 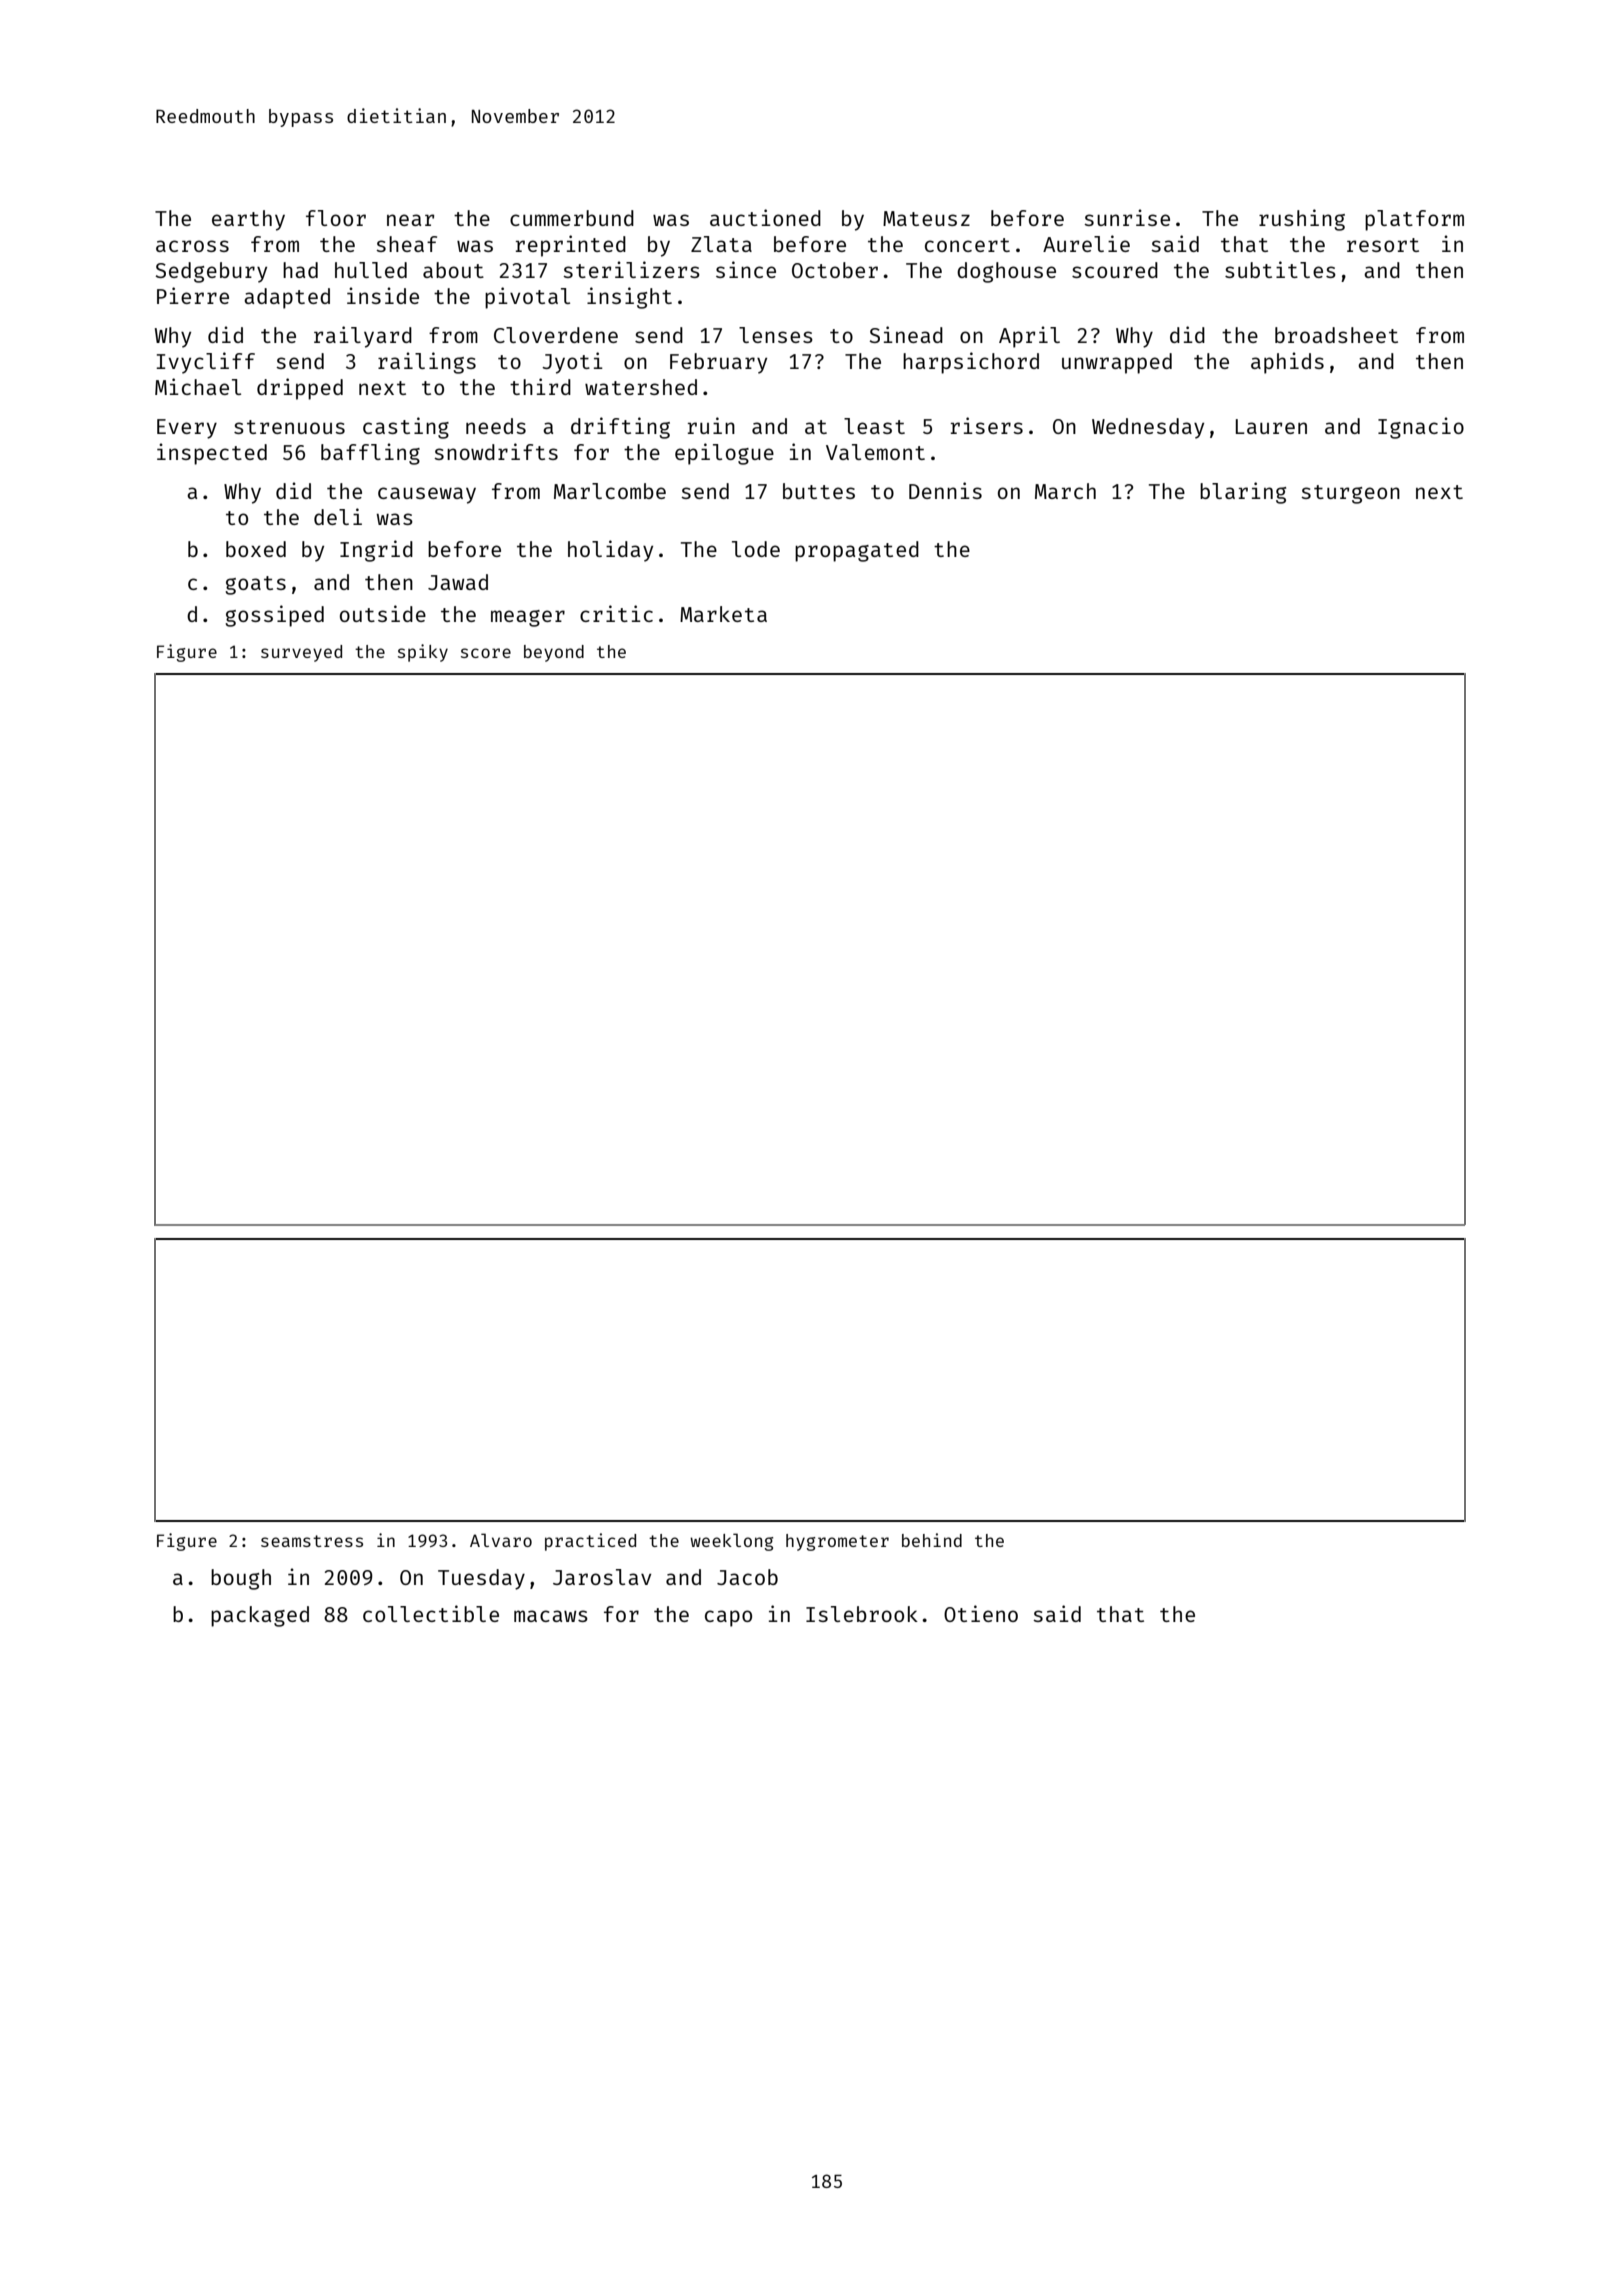 What do you see at coordinates (723, 614) in the image?
I see `Marketa` at bounding box center [723, 614].
